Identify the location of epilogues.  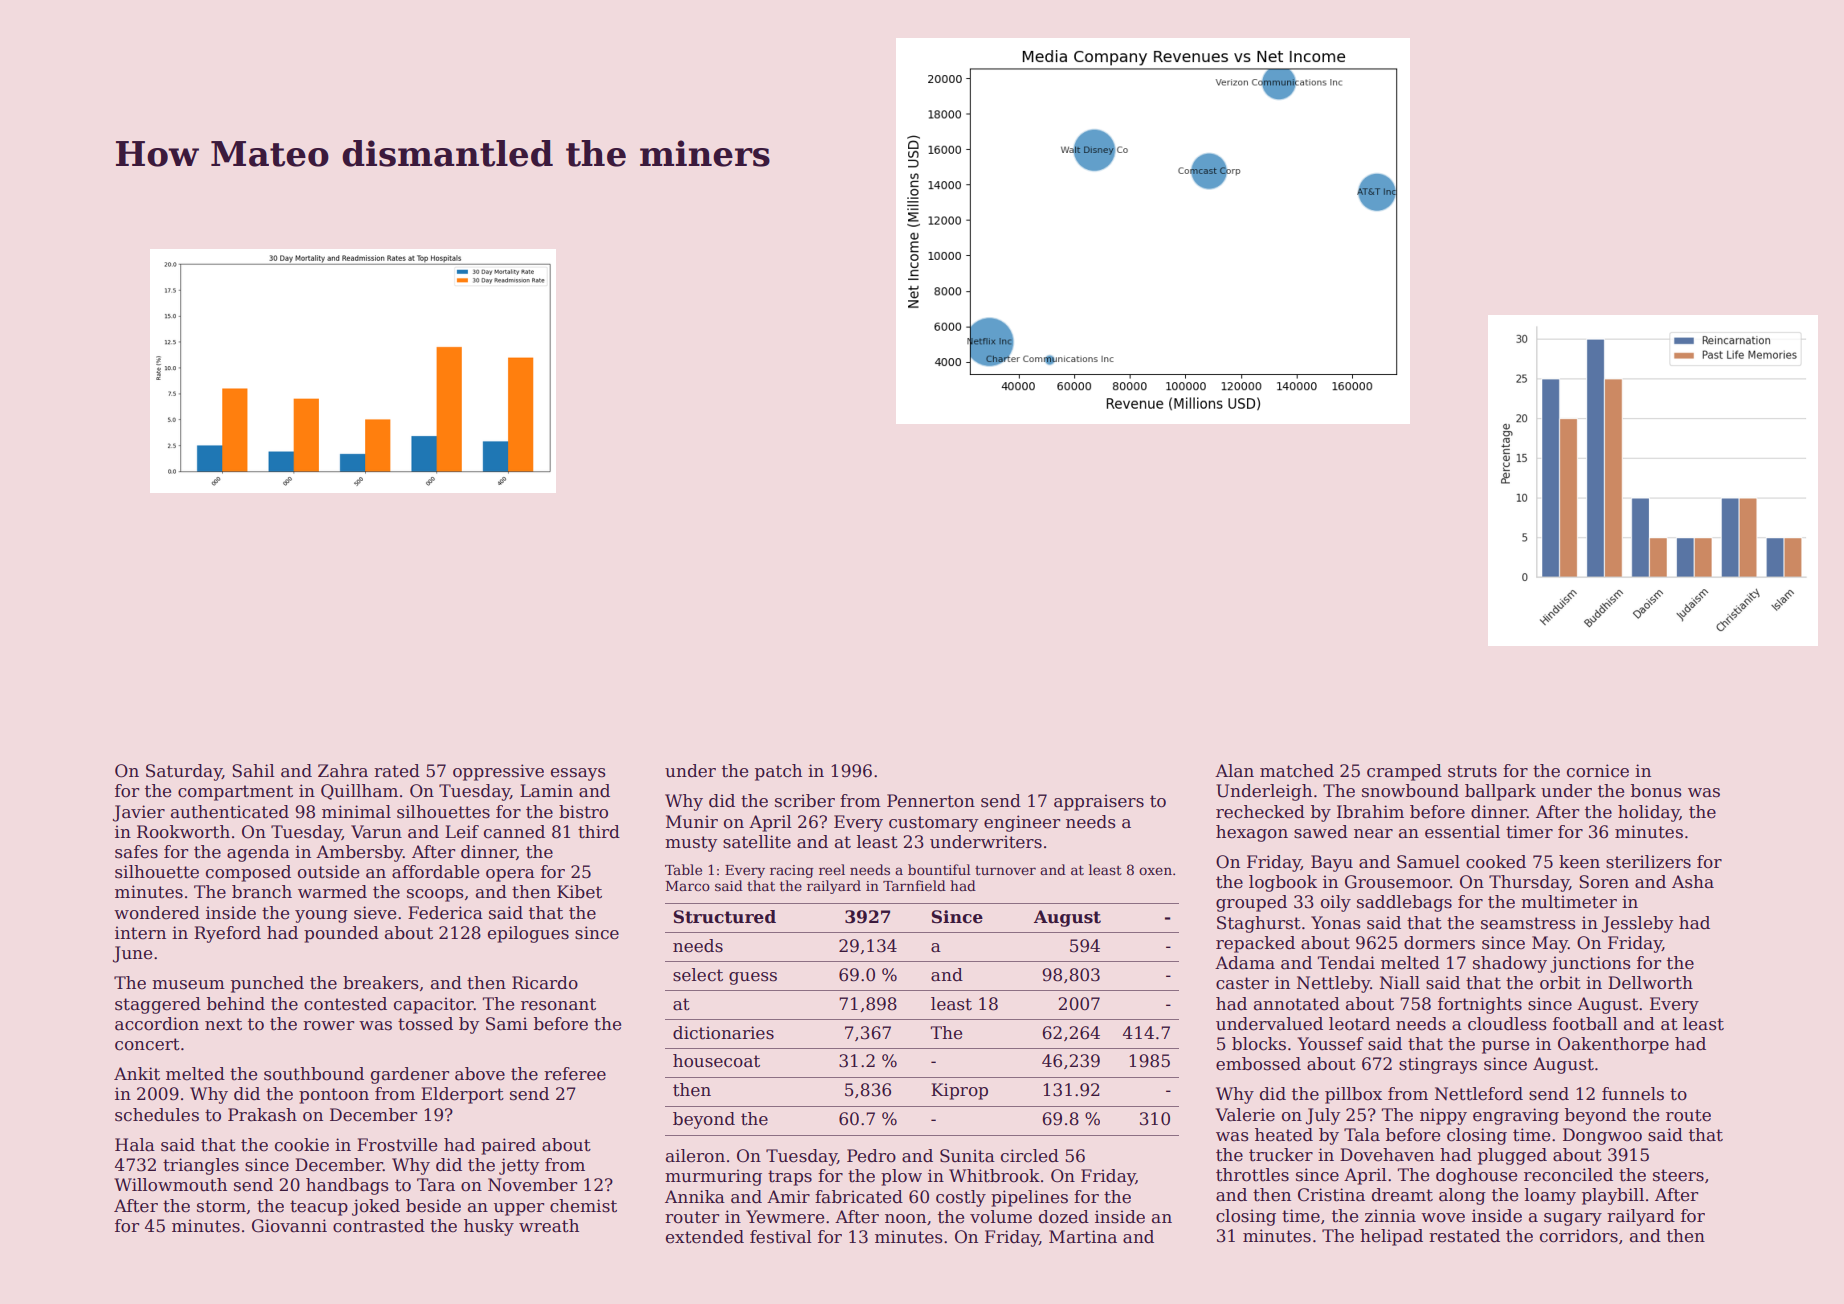
(528, 934).
